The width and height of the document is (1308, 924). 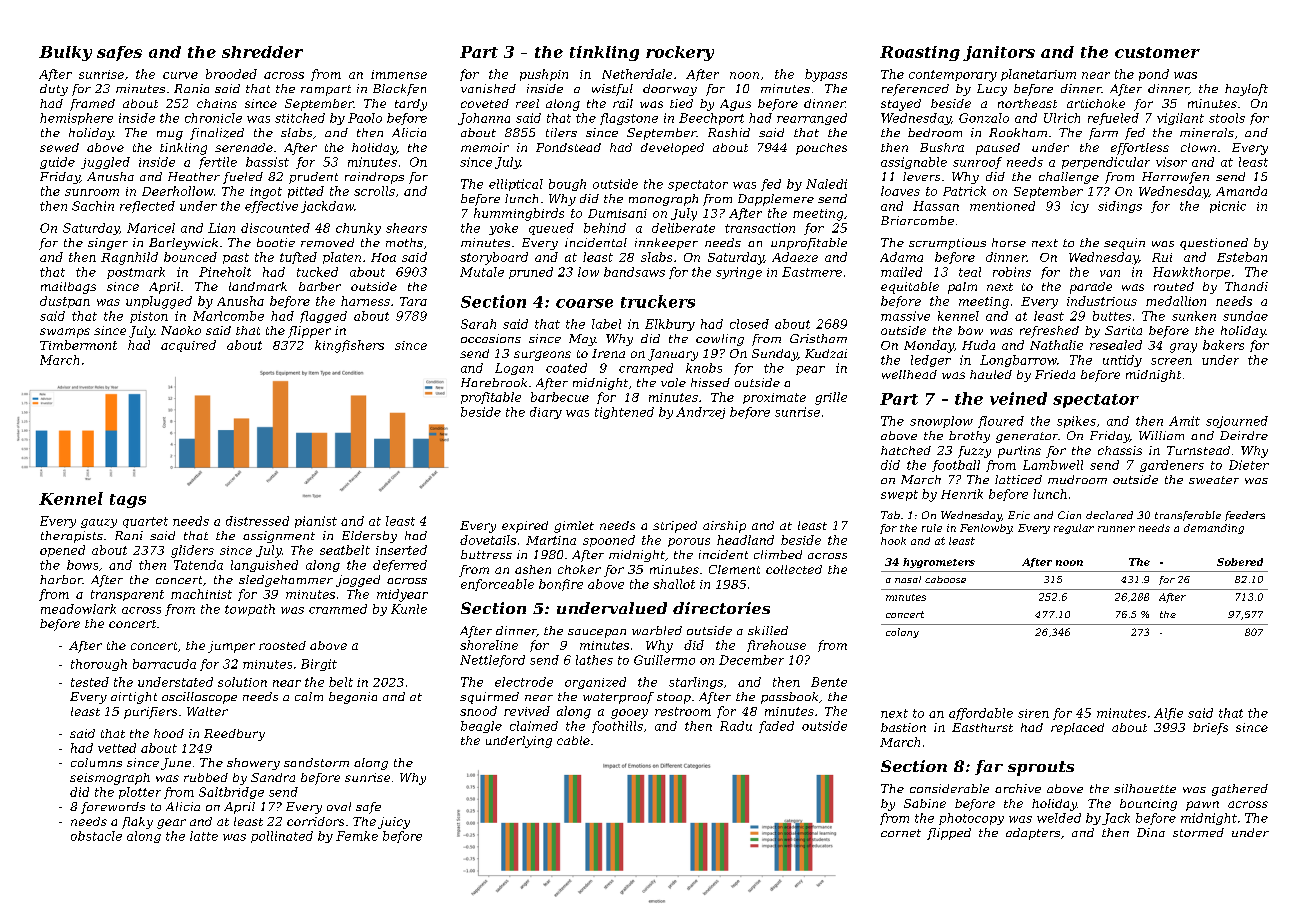 I want to click on raindrops, so click(x=374, y=178).
